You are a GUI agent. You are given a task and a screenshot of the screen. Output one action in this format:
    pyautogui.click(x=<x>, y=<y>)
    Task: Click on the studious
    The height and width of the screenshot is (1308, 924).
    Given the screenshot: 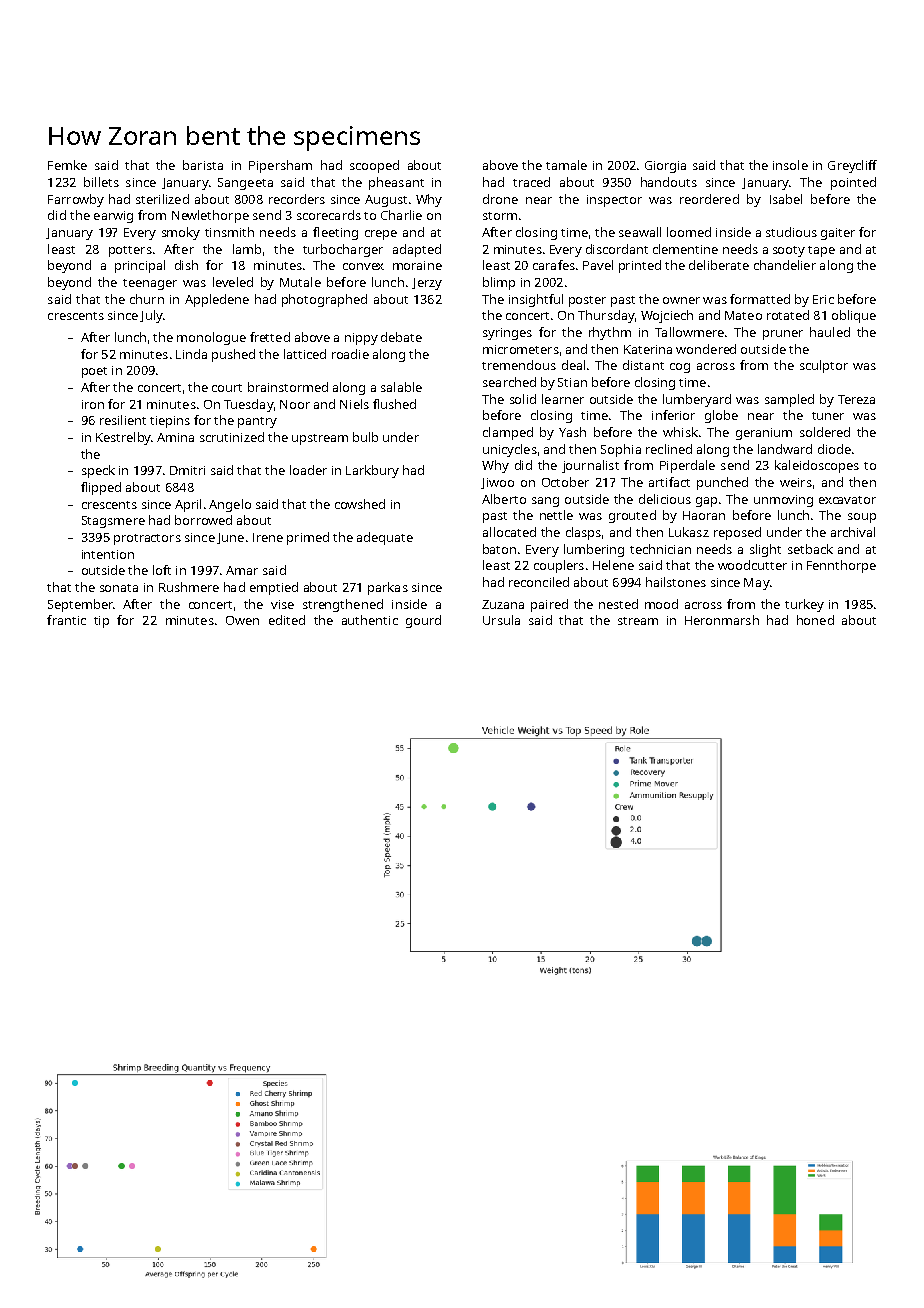 What is the action you would take?
    pyautogui.click(x=791, y=232)
